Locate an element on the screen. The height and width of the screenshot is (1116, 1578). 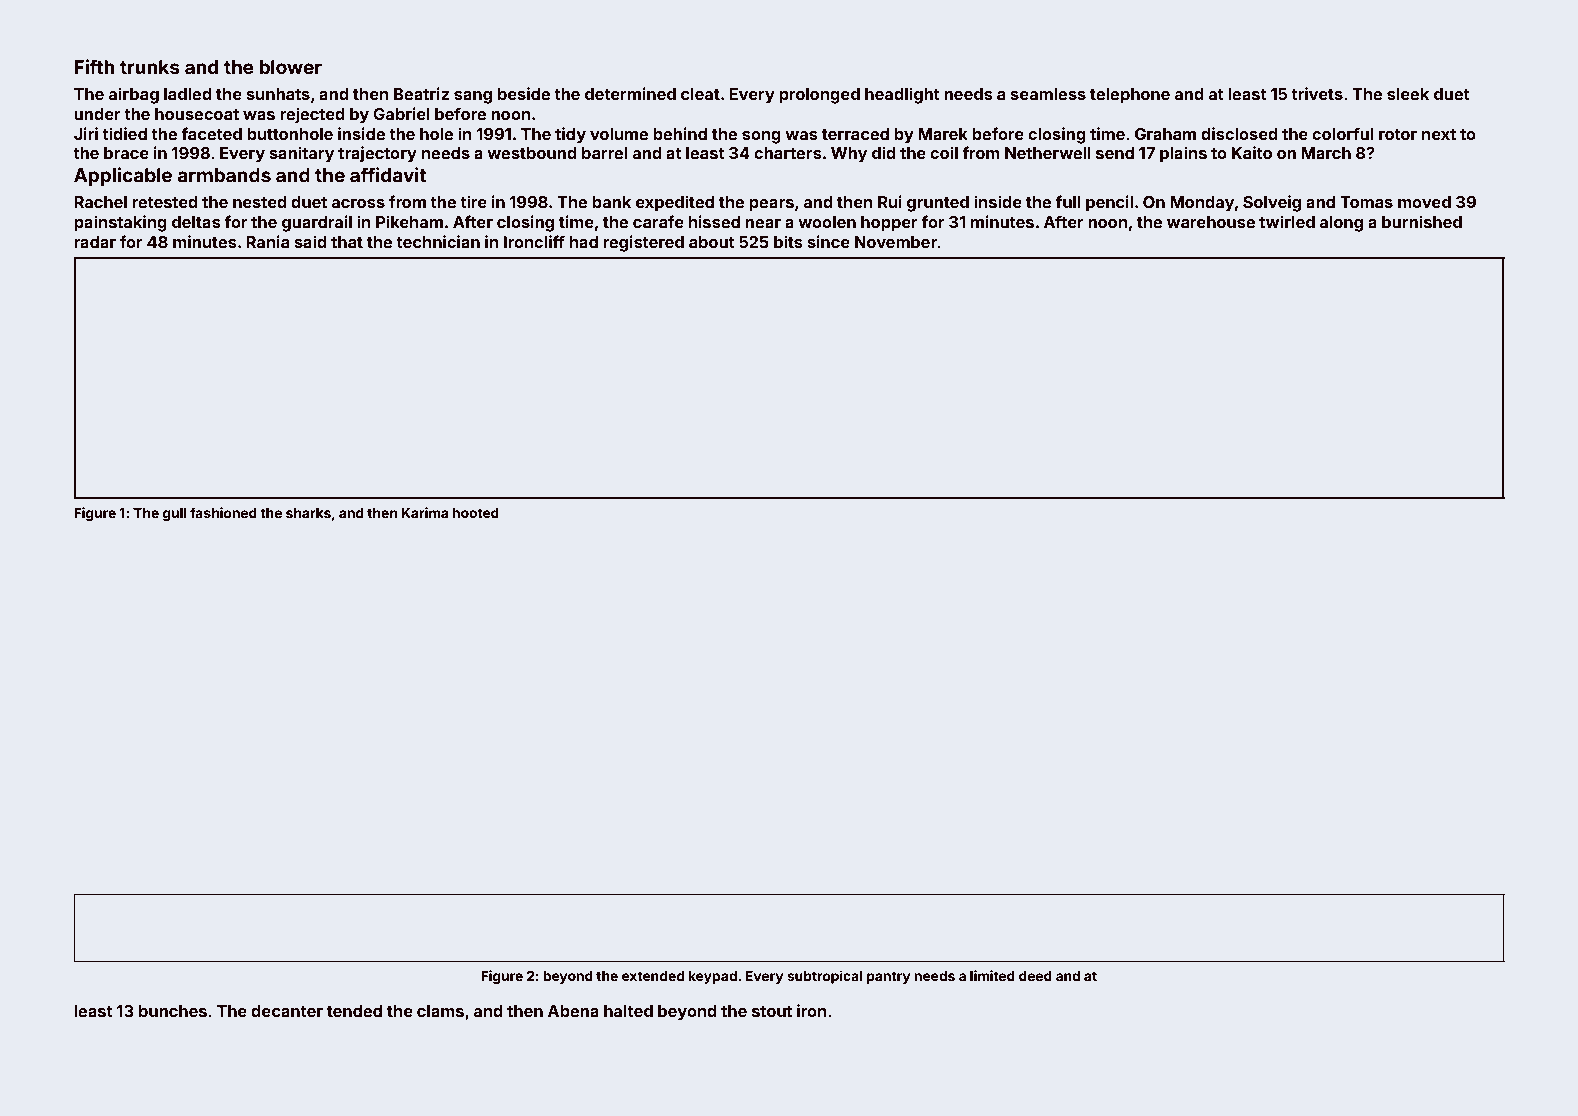
Karima is located at coordinates (425, 512).
